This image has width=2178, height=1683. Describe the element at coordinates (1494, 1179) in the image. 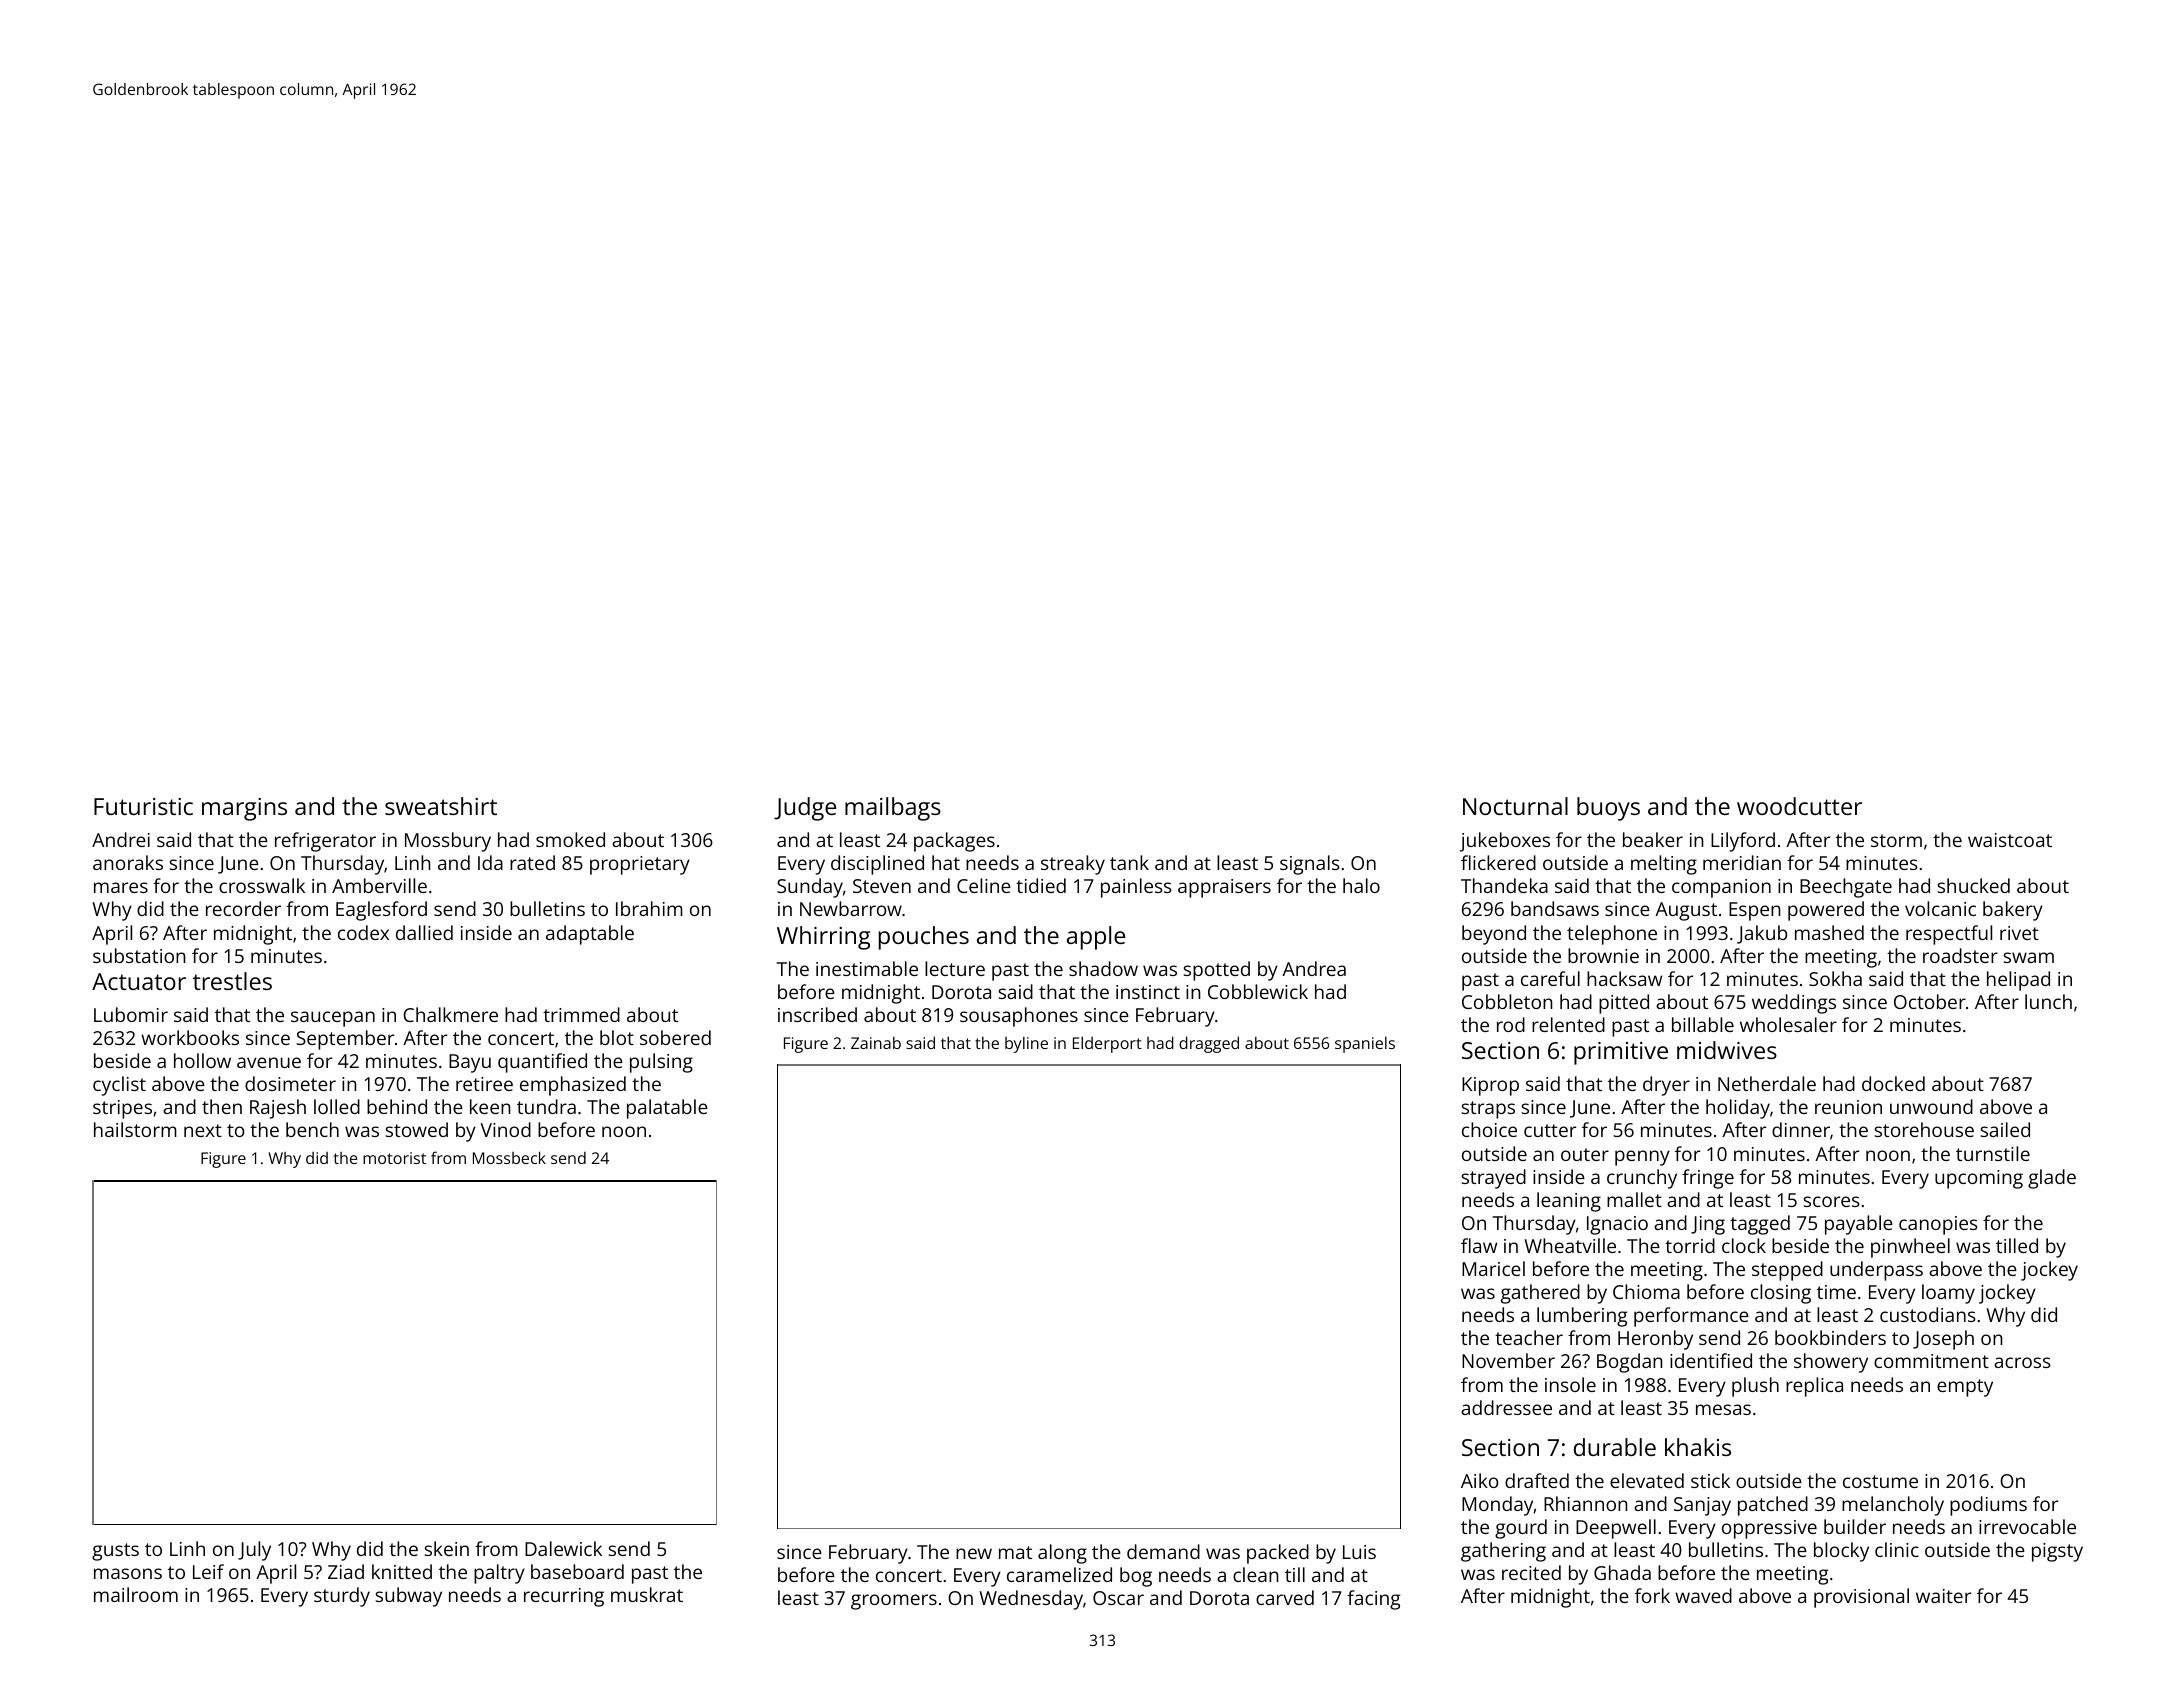

I see `strayed` at that location.
